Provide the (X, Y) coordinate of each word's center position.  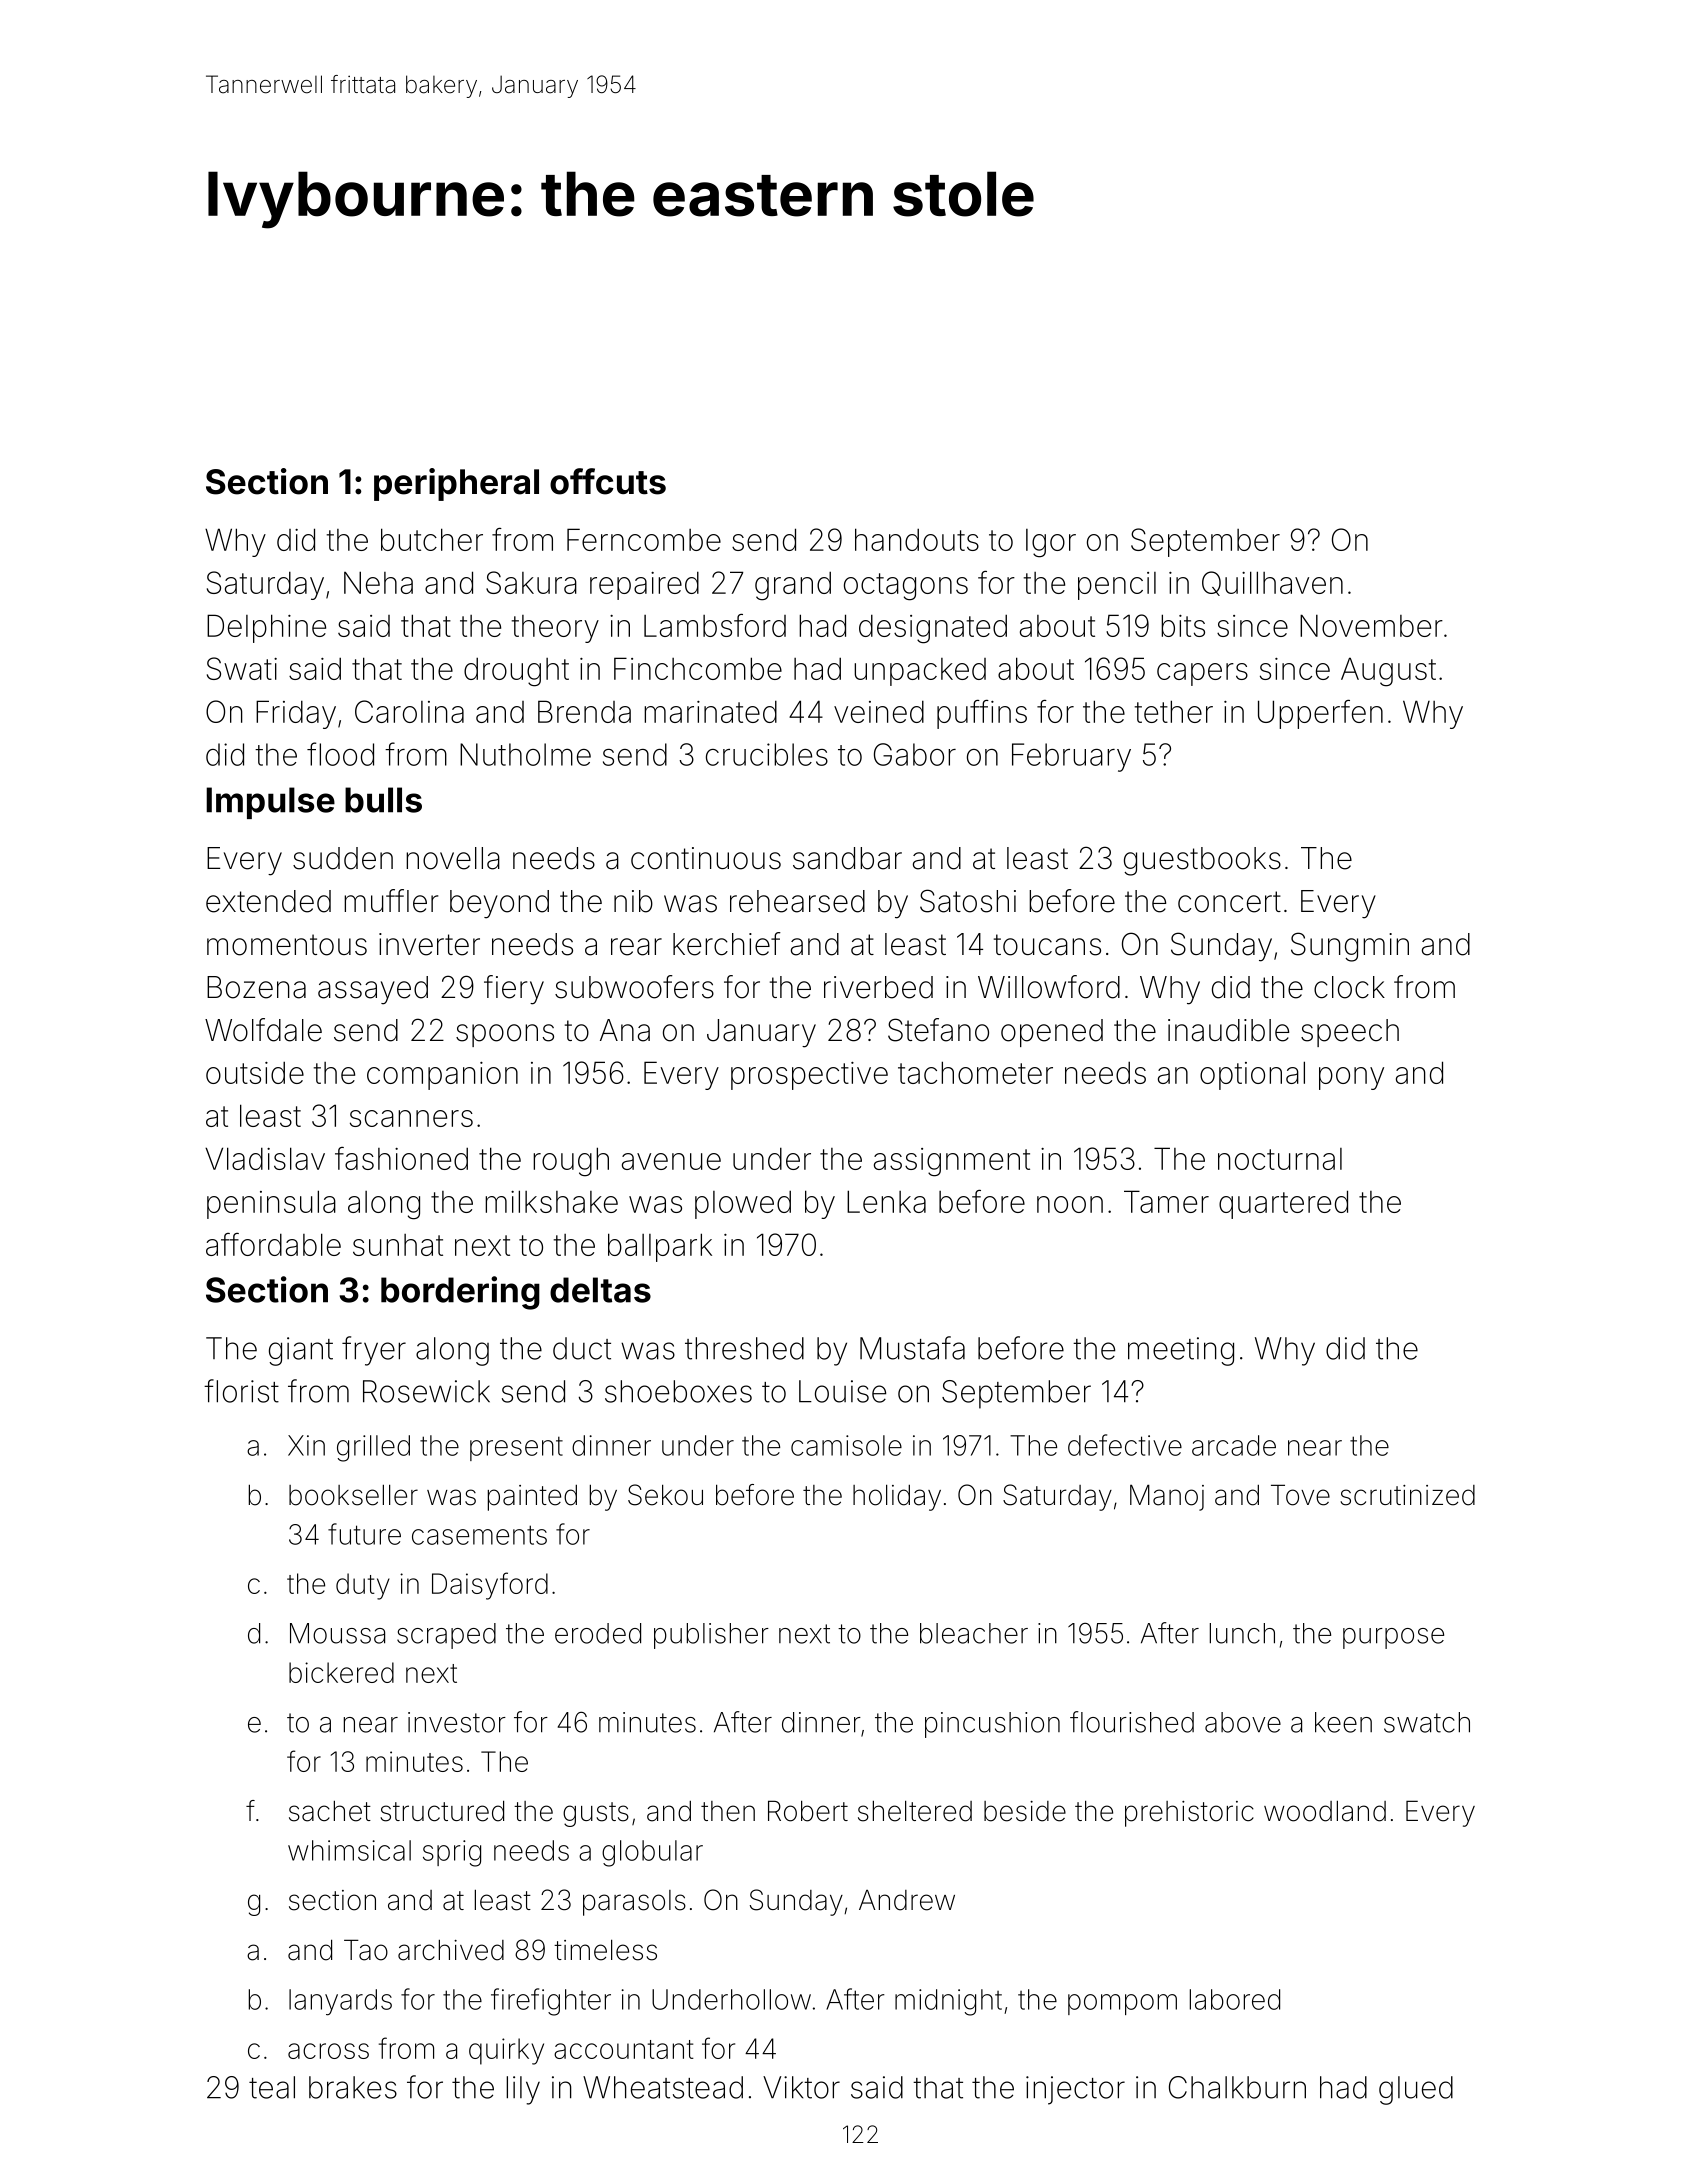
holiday (897, 1498)
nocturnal (1280, 1159)
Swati (242, 668)
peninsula (271, 1204)
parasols (634, 1903)
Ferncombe (644, 539)
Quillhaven (1272, 583)
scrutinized (1407, 1495)
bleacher (974, 1633)
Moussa (337, 1633)
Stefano (938, 1030)
